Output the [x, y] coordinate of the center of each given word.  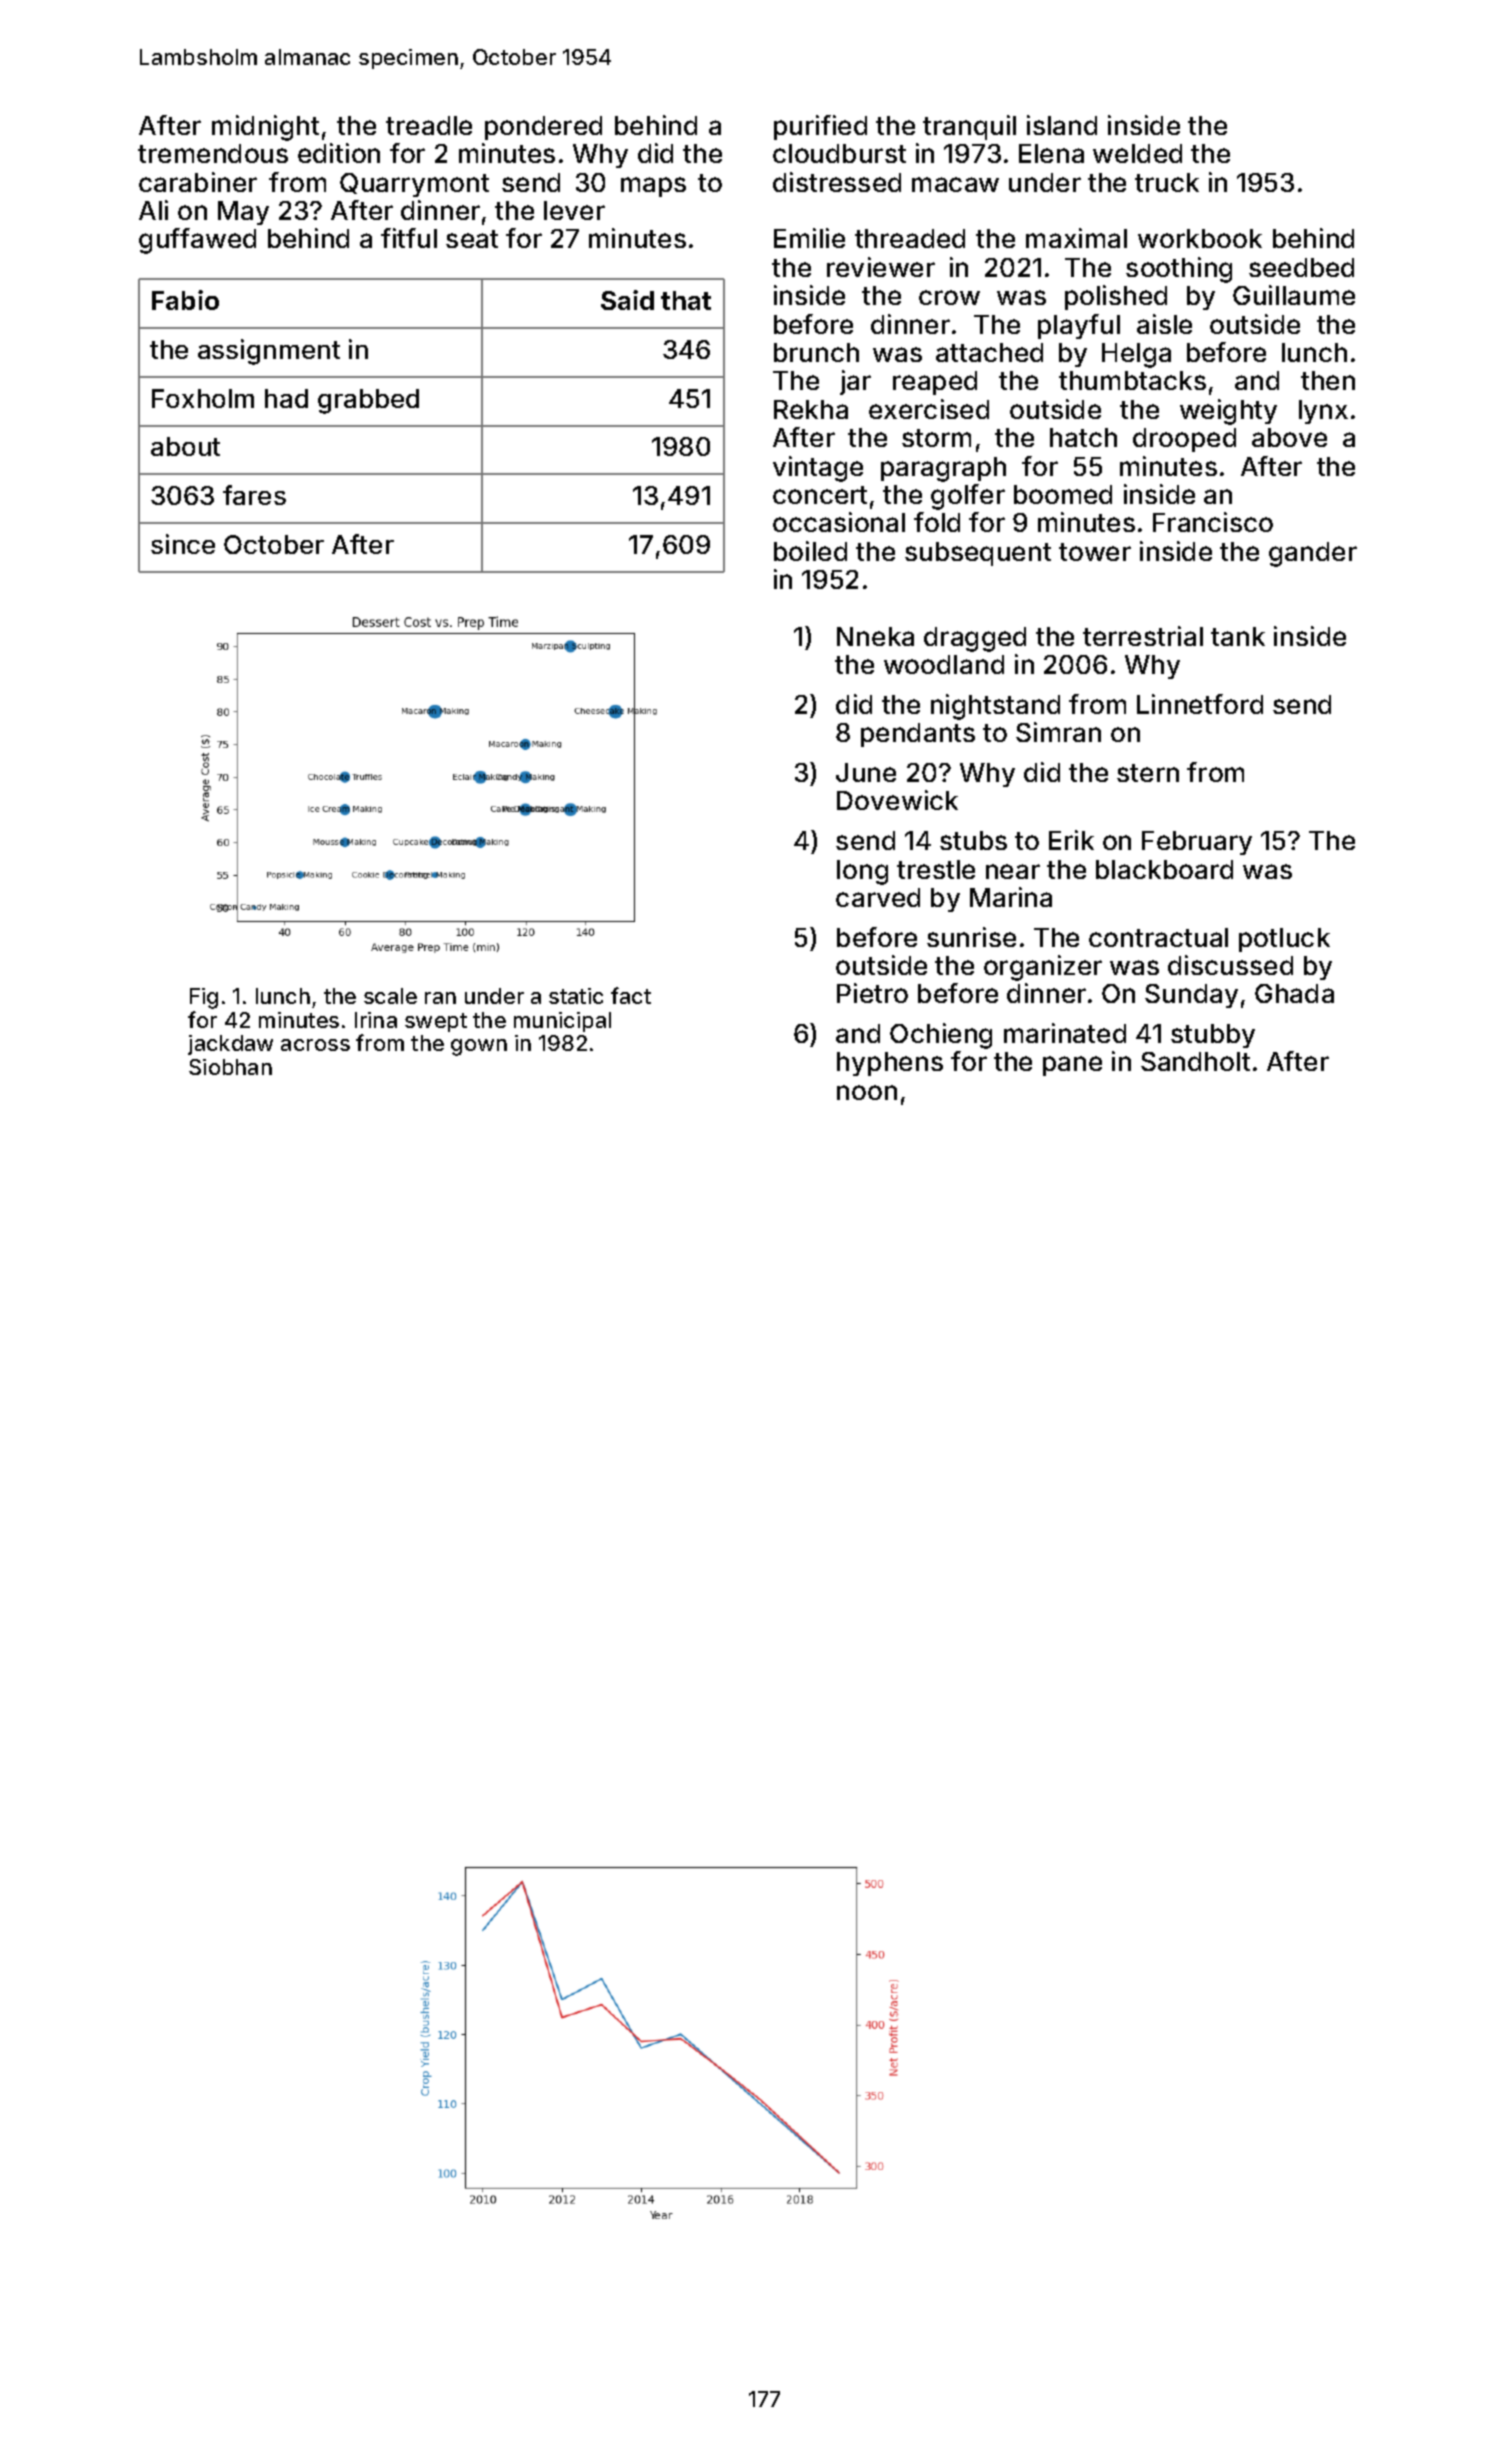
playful [1079, 326]
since [183, 544]
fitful [409, 238]
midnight [265, 128]
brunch [816, 352]
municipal [562, 1022]
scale [390, 996]
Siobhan [230, 1067]
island [1062, 125]
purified [820, 127]
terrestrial [1143, 636]
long [862, 872]
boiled [810, 551]
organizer [1043, 968]
